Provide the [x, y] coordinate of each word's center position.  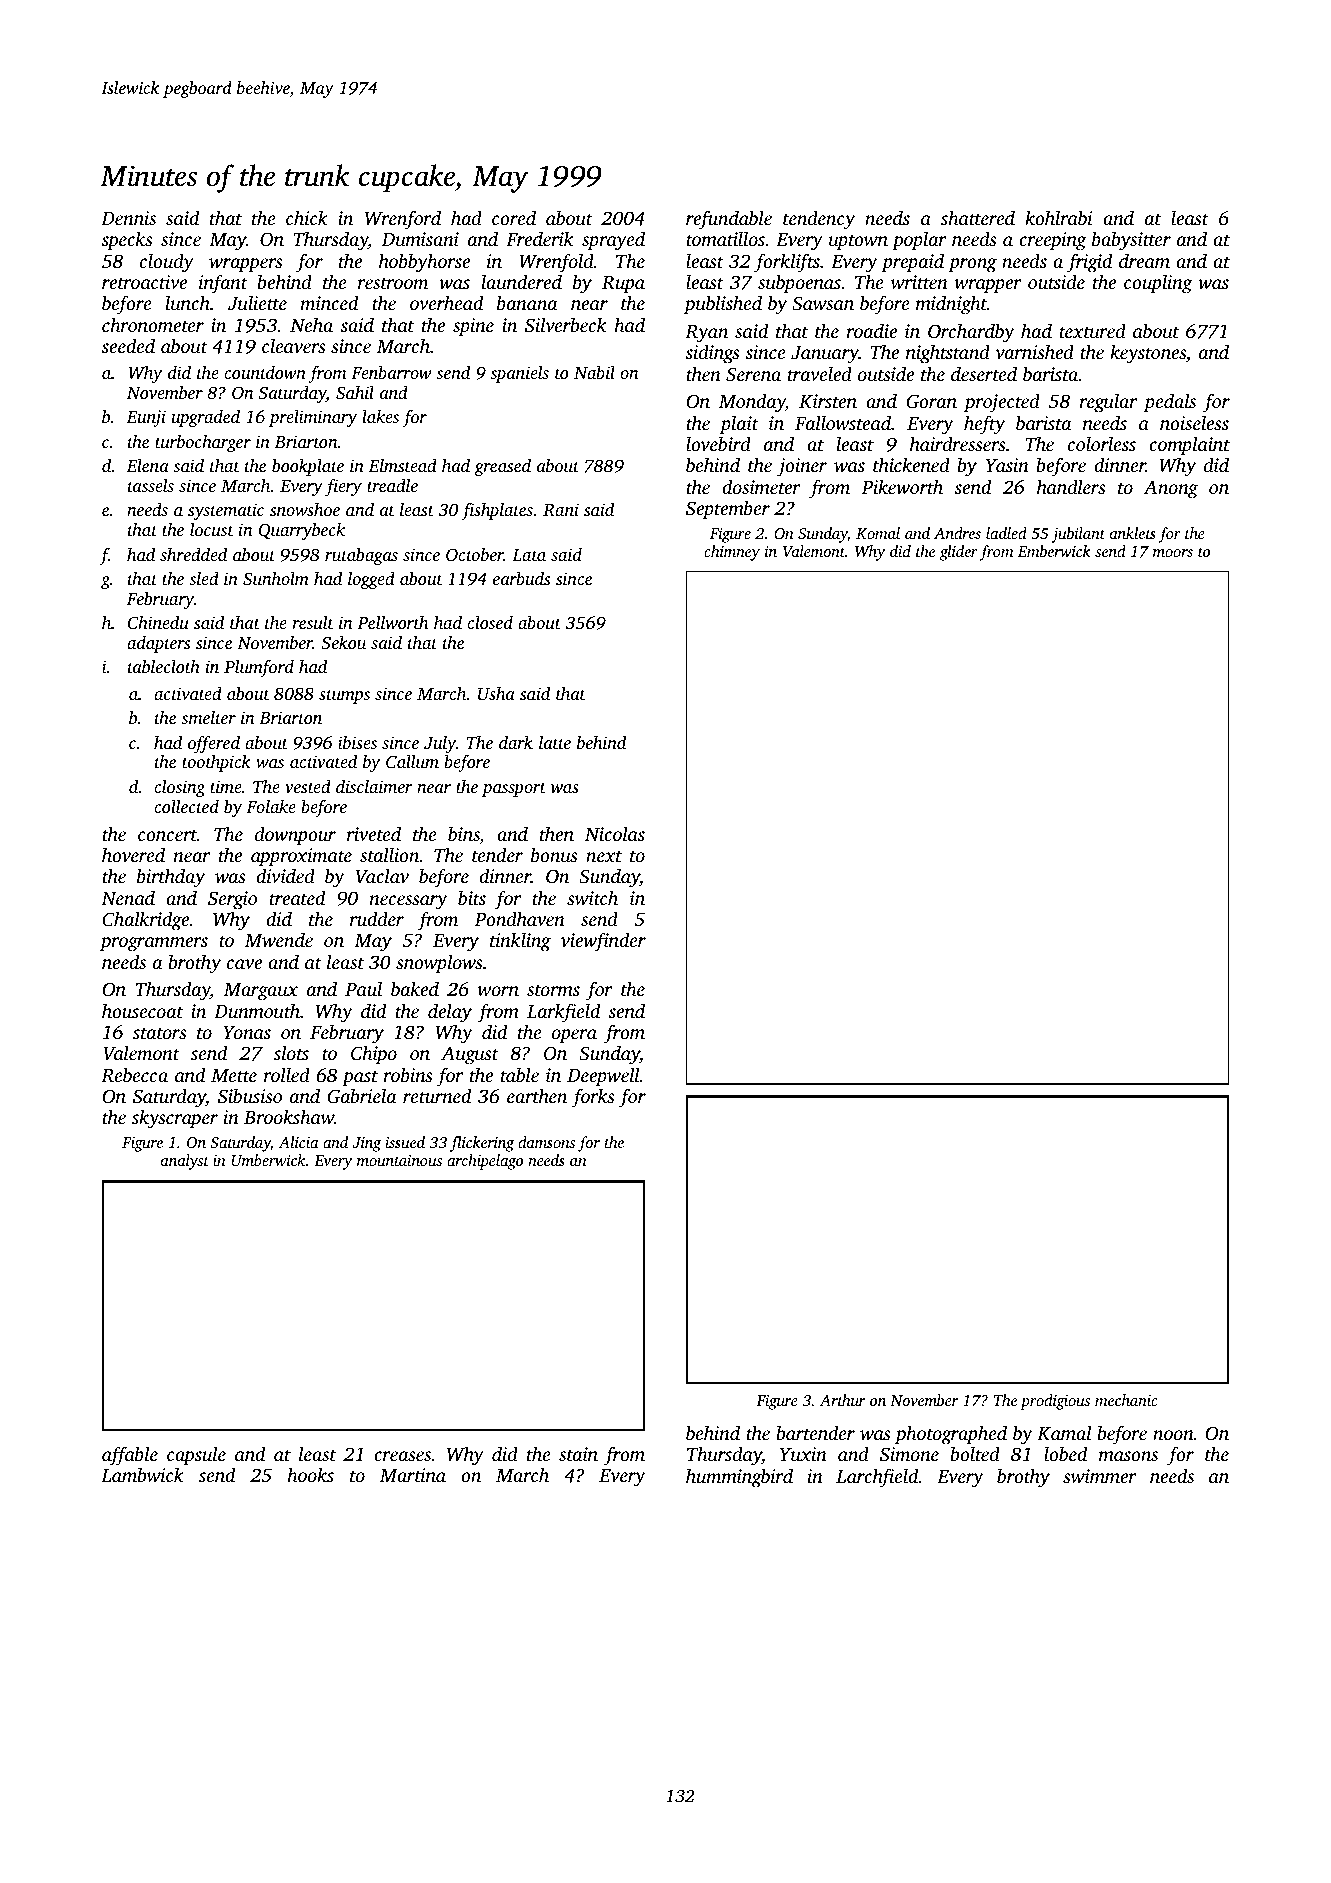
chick [307, 217]
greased [502, 467]
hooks [310, 1474]
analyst [185, 1162]
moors [1173, 553]
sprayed [613, 241]
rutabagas [361, 556]
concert [167, 835]
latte [555, 742]
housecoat [143, 1010]
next [604, 856]
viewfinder [603, 942]
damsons [546, 1142]
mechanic [1126, 1400]
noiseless [1194, 422]
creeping [1052, 241]
